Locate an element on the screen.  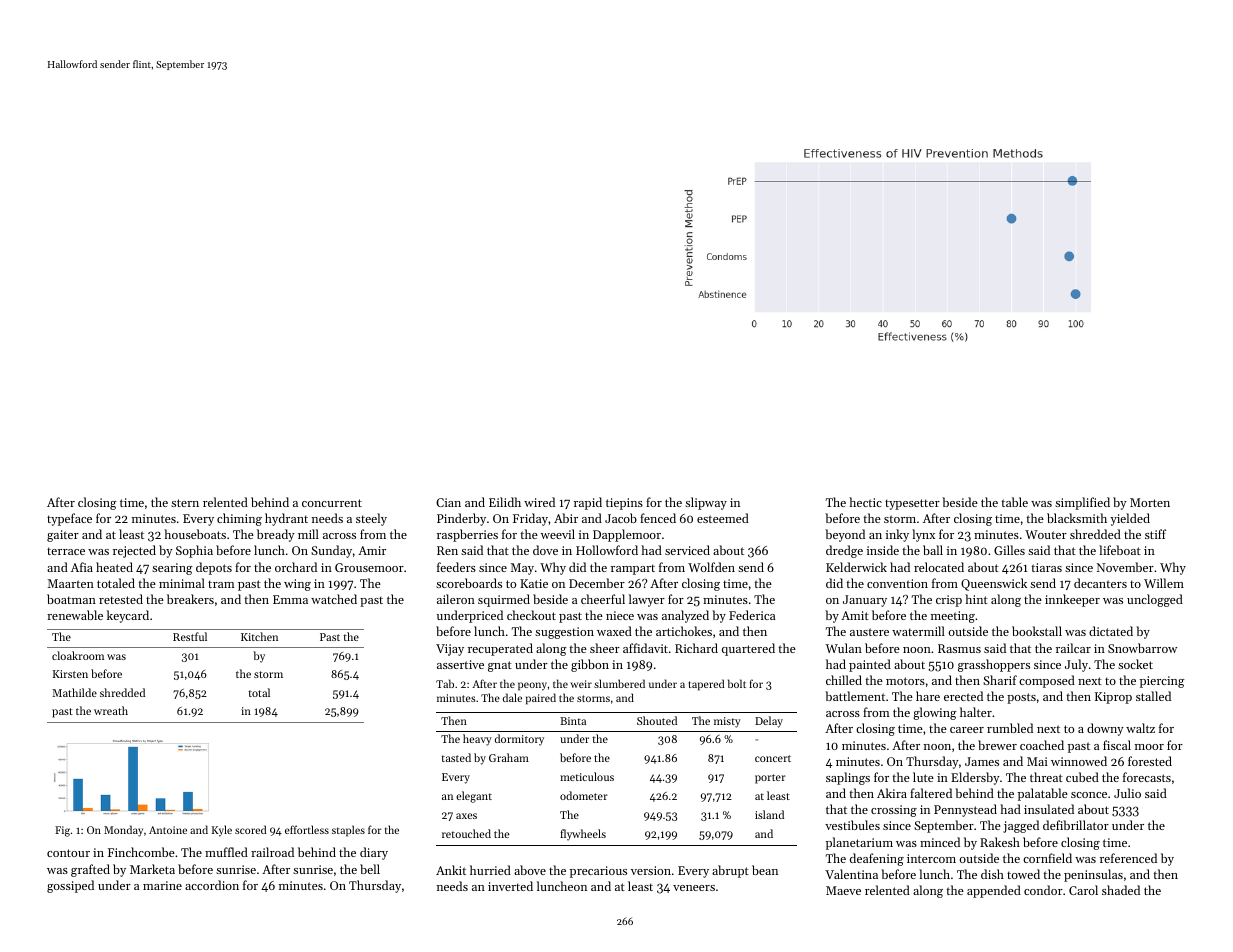
dormitory is located at coordinates (519, 740).
